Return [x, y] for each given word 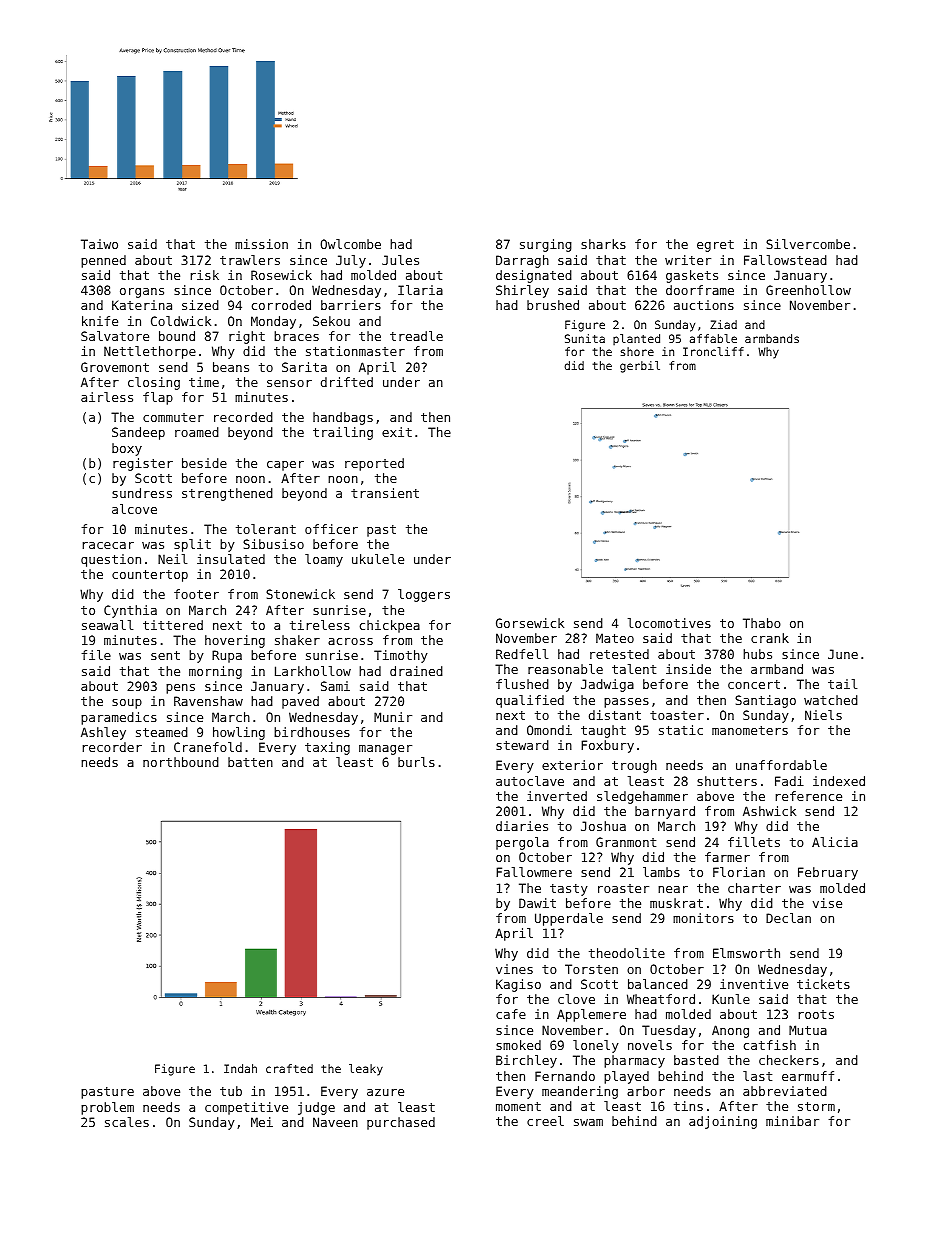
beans [231, 367]
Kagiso [518, 985]
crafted [289, 1068]
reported [374, 464]
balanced [658, 984]
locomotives [669, 623]
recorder [112, 747]
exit [397, 432]
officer [331, 529]
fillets [754, 842]
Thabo [762, 623]
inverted [557, 796]
